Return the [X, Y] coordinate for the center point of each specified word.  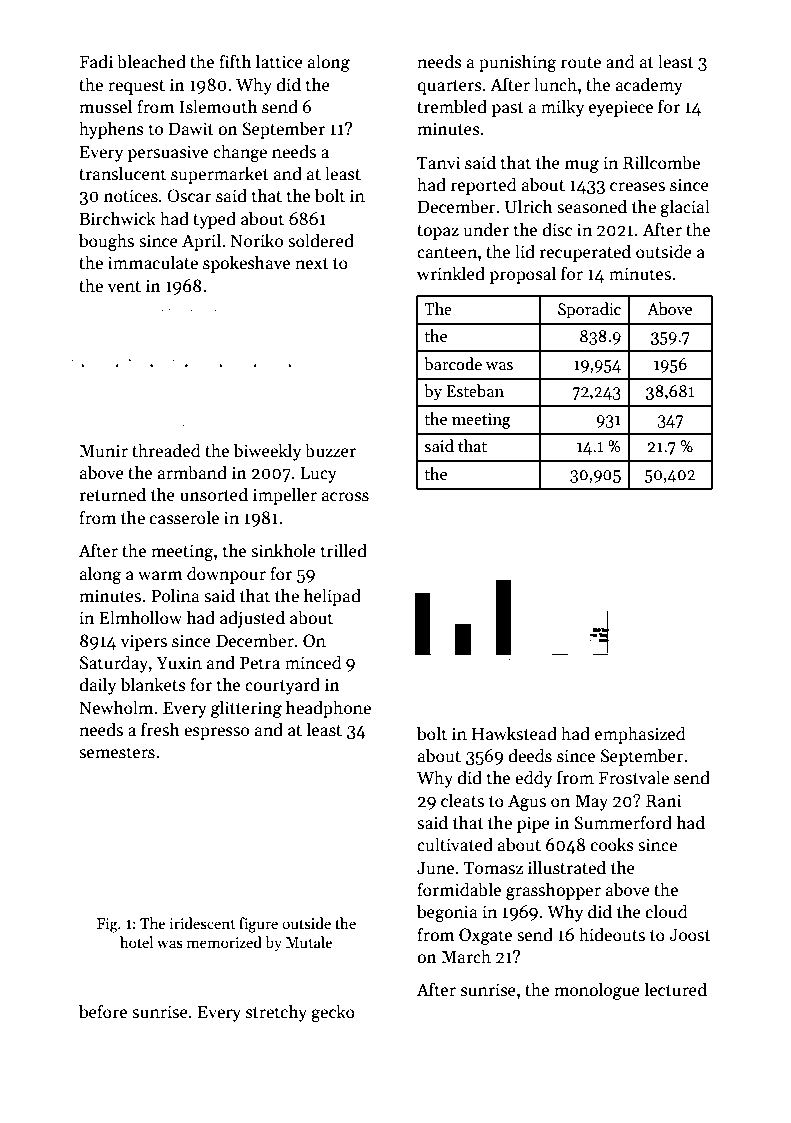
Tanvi [439, 162]
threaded [166, 450]
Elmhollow [140, 617]
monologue [597, 991]
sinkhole [283, 550]
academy [649, 86]
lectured [675, 989]
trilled [344, 550]
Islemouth [218, 106]
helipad [332, 597]
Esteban [475, 390]
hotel [136, 942]
